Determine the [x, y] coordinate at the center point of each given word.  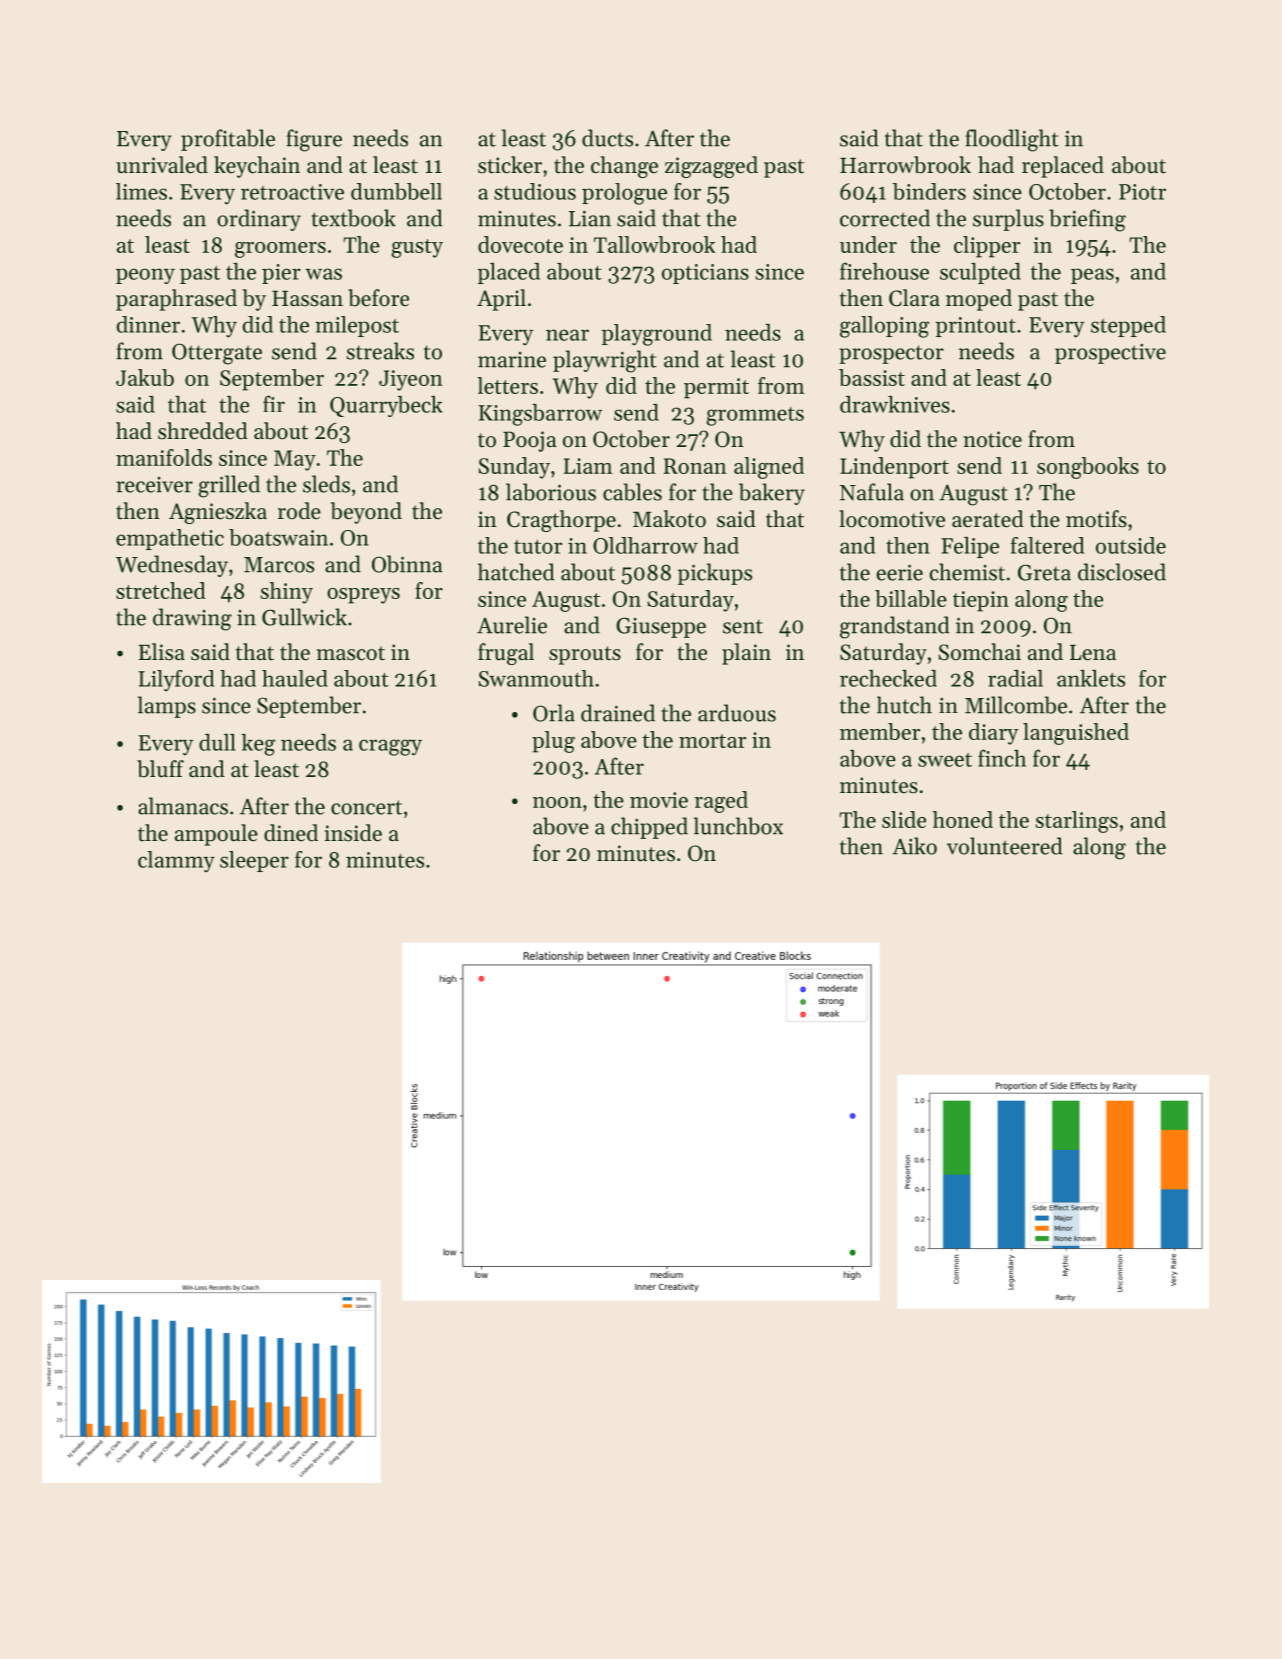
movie [659, 800]
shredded [203, 431]
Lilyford [176, 680]
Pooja [530, 441]
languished [1076, 734]
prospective [1110, 354]
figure [314, 140]
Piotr [1142, 192]
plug [553, 742]
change [624, 167]
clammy [176, 861]
